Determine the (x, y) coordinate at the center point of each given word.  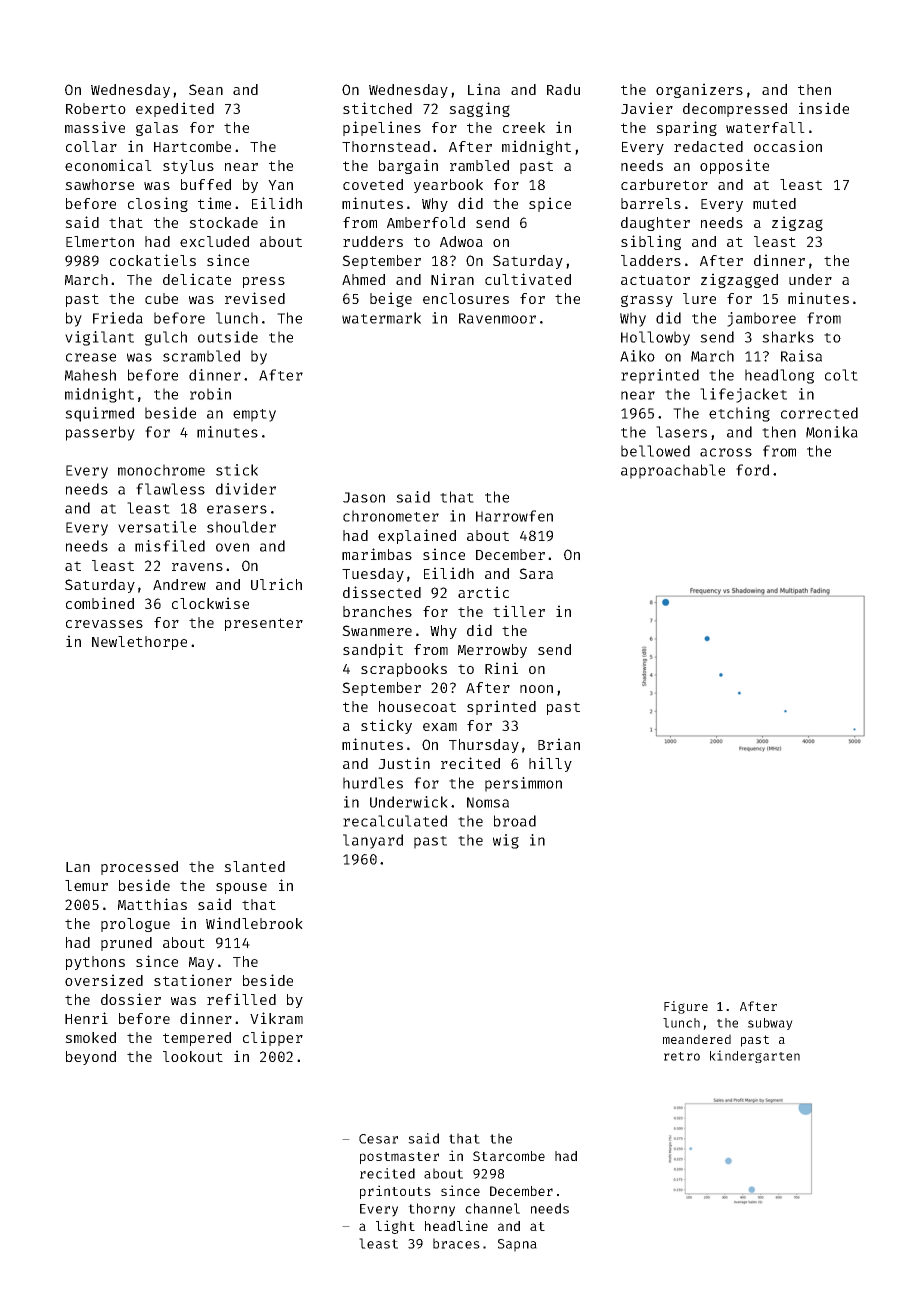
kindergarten (755, 1056)
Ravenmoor (497, 318)
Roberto (96, 108)
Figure (686, 1007)
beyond (91, 1058)
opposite (734, 166)
